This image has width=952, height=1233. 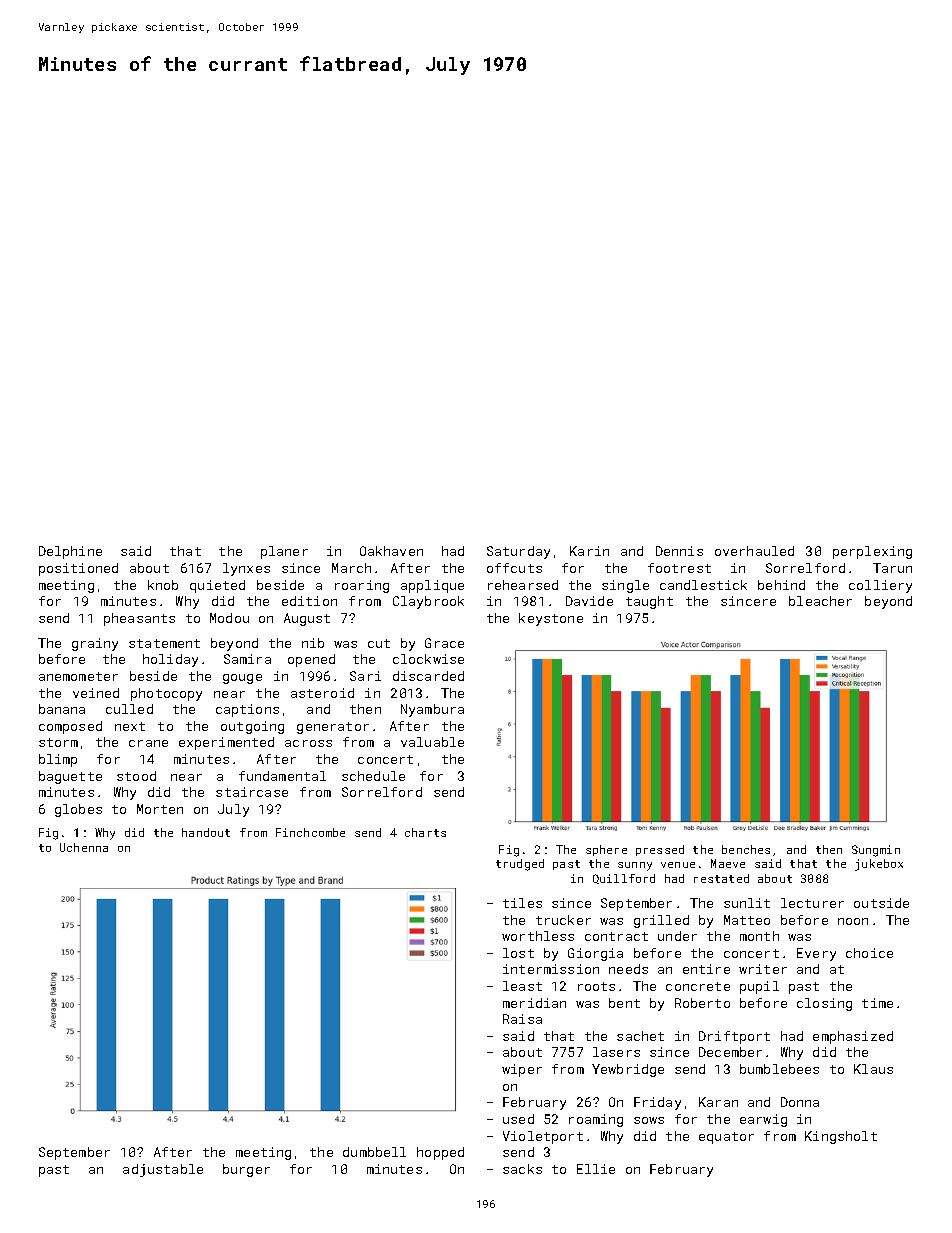 What do you see at coordinates (391, 551) in the image?
I see `Oakhaven` at bounding box center [391, 551].
